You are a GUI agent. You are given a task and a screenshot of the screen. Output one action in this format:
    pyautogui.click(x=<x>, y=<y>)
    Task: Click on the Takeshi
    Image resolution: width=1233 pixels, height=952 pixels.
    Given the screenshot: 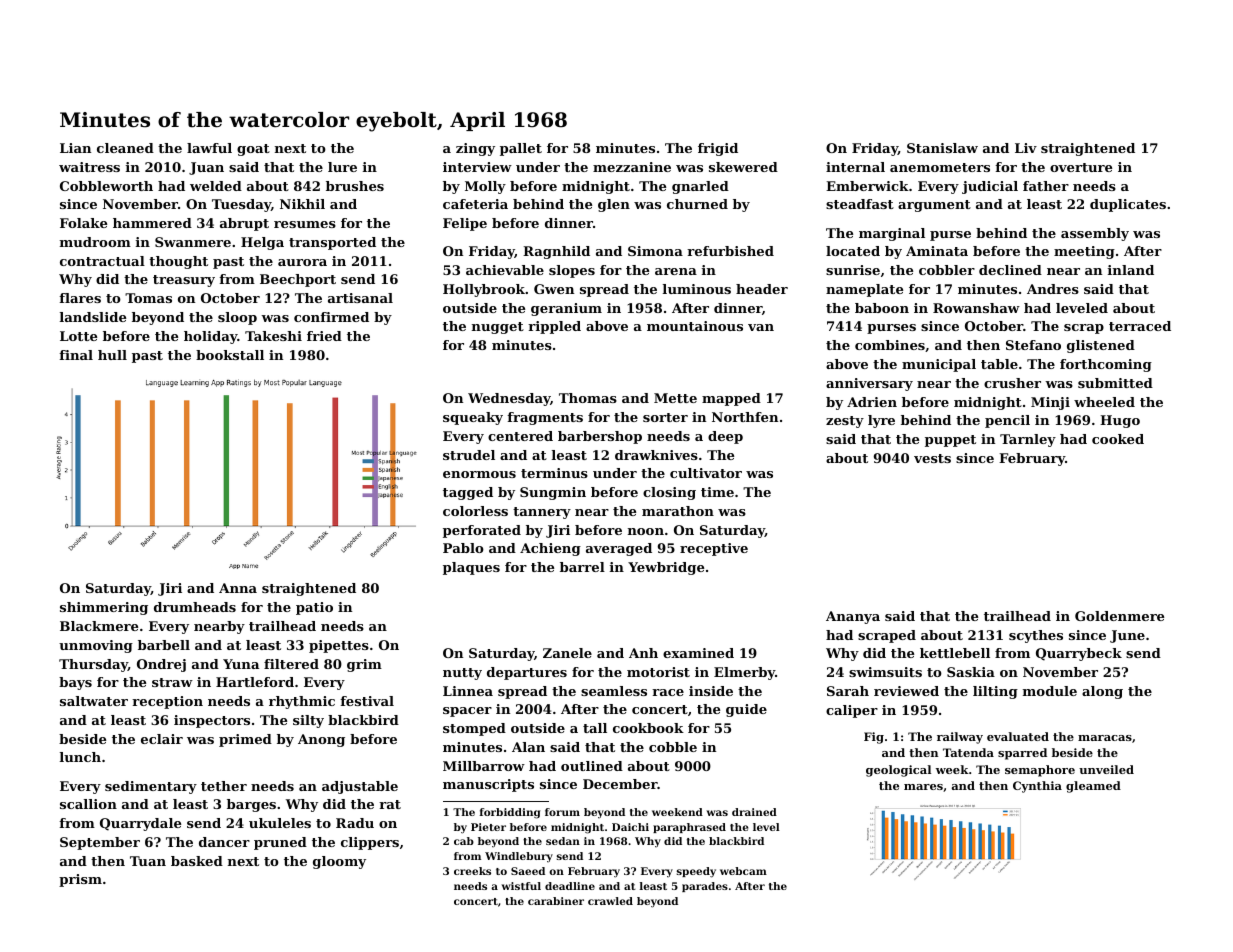 What is the action you would take?
    pyautogui.click(x=273, y=336)
